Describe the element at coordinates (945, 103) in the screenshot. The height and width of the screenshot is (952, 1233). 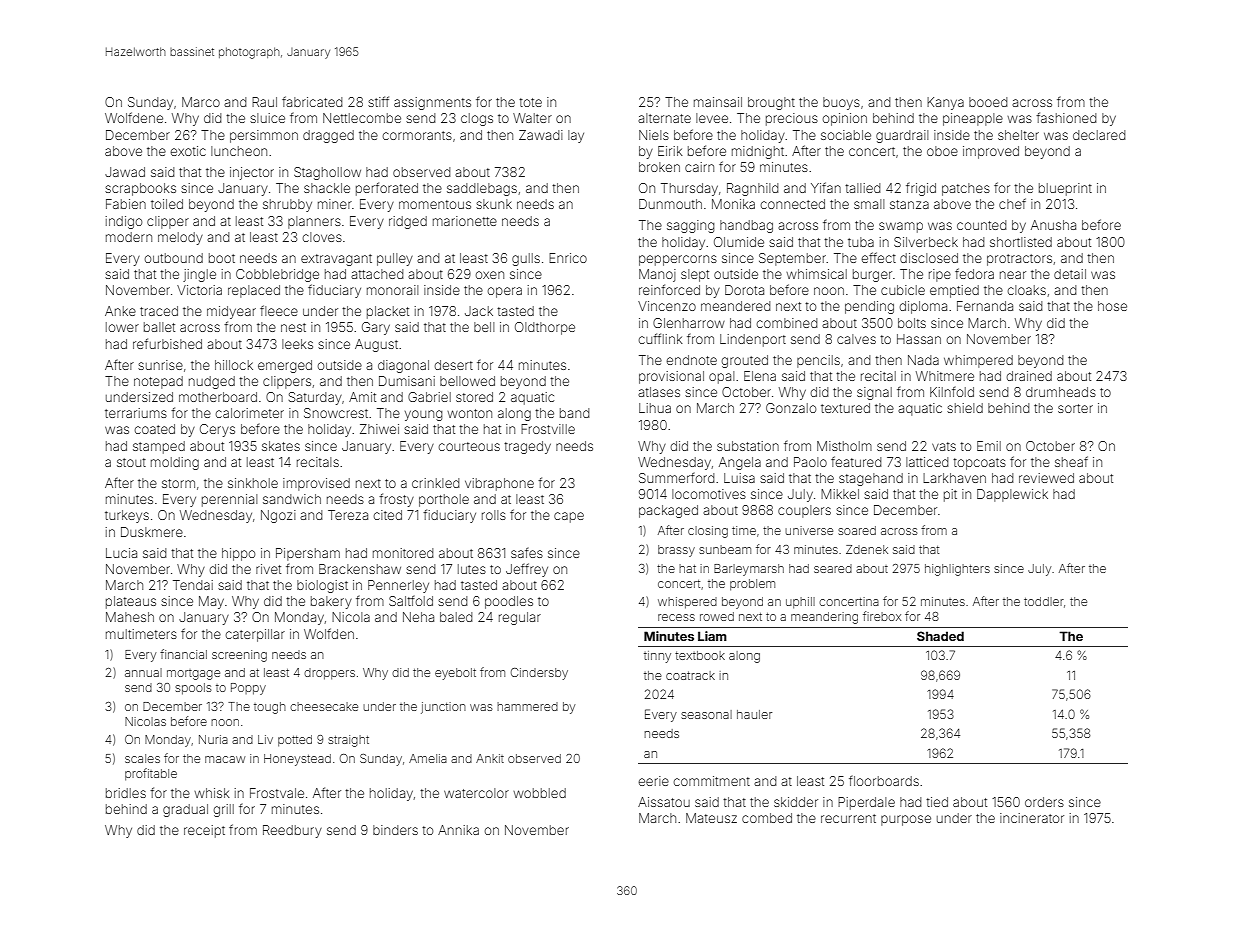
I see `Kanya` at that location.
